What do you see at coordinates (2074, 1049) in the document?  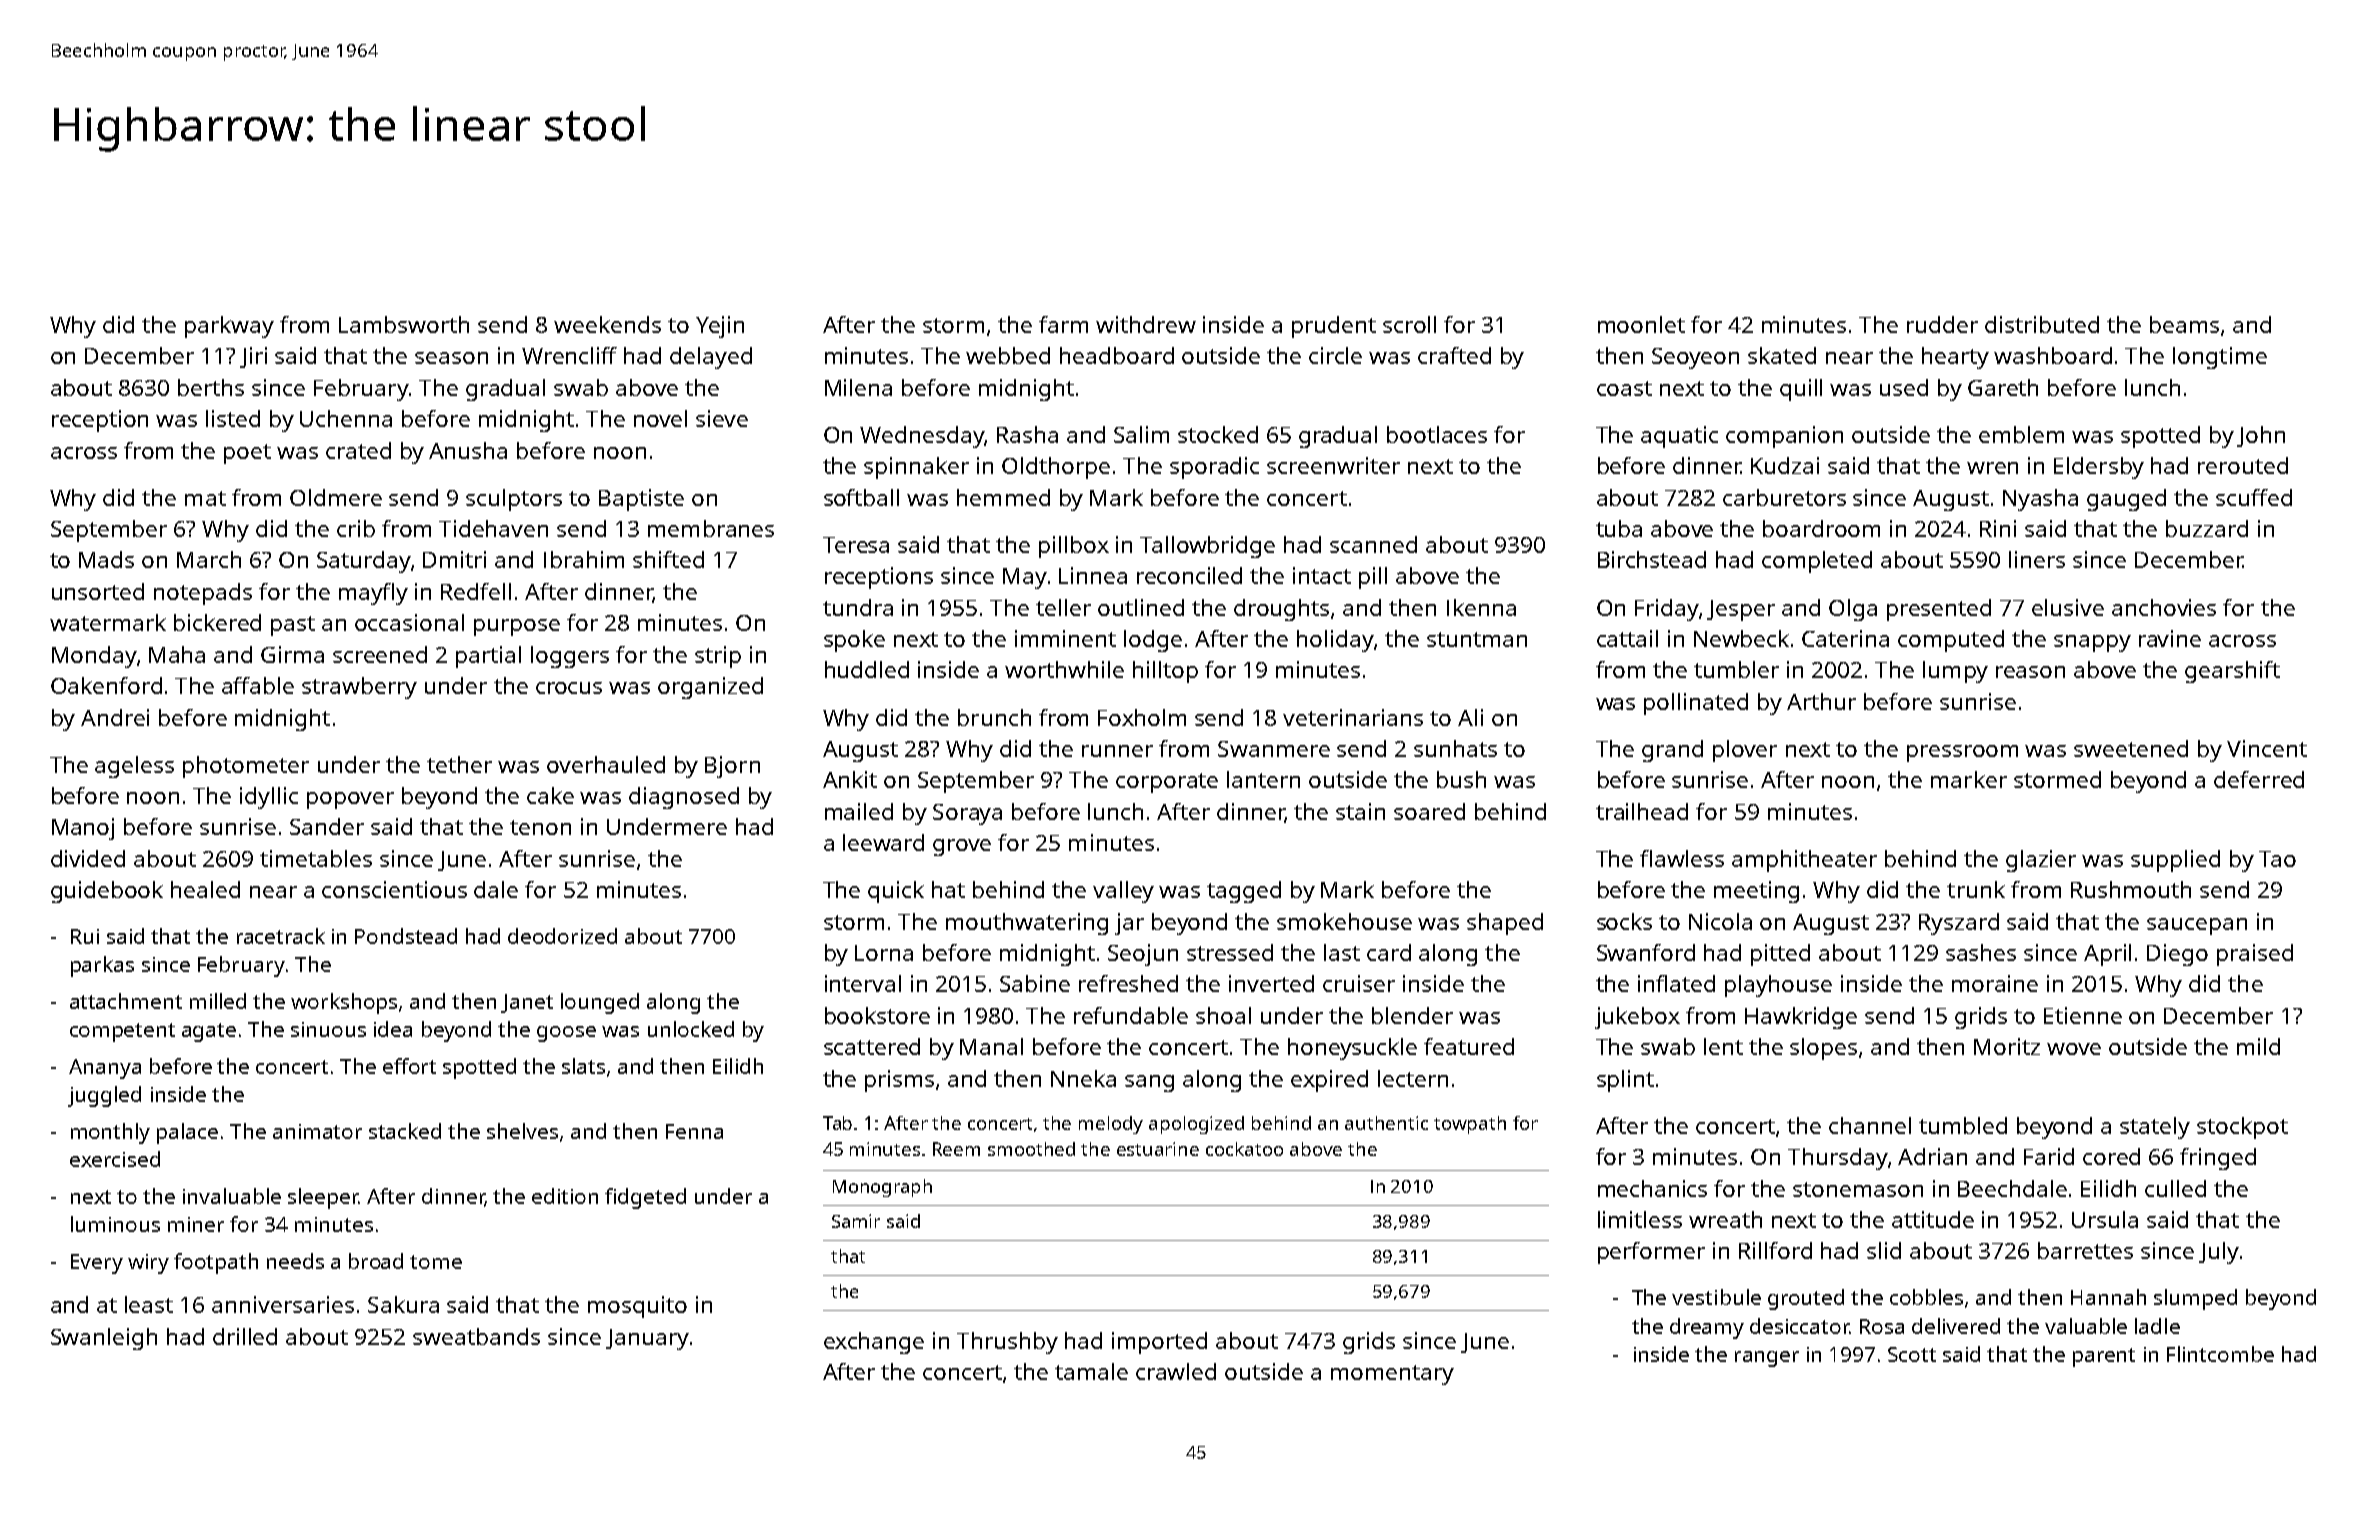 I see `wove` at bounding box center [2074, 1049].
